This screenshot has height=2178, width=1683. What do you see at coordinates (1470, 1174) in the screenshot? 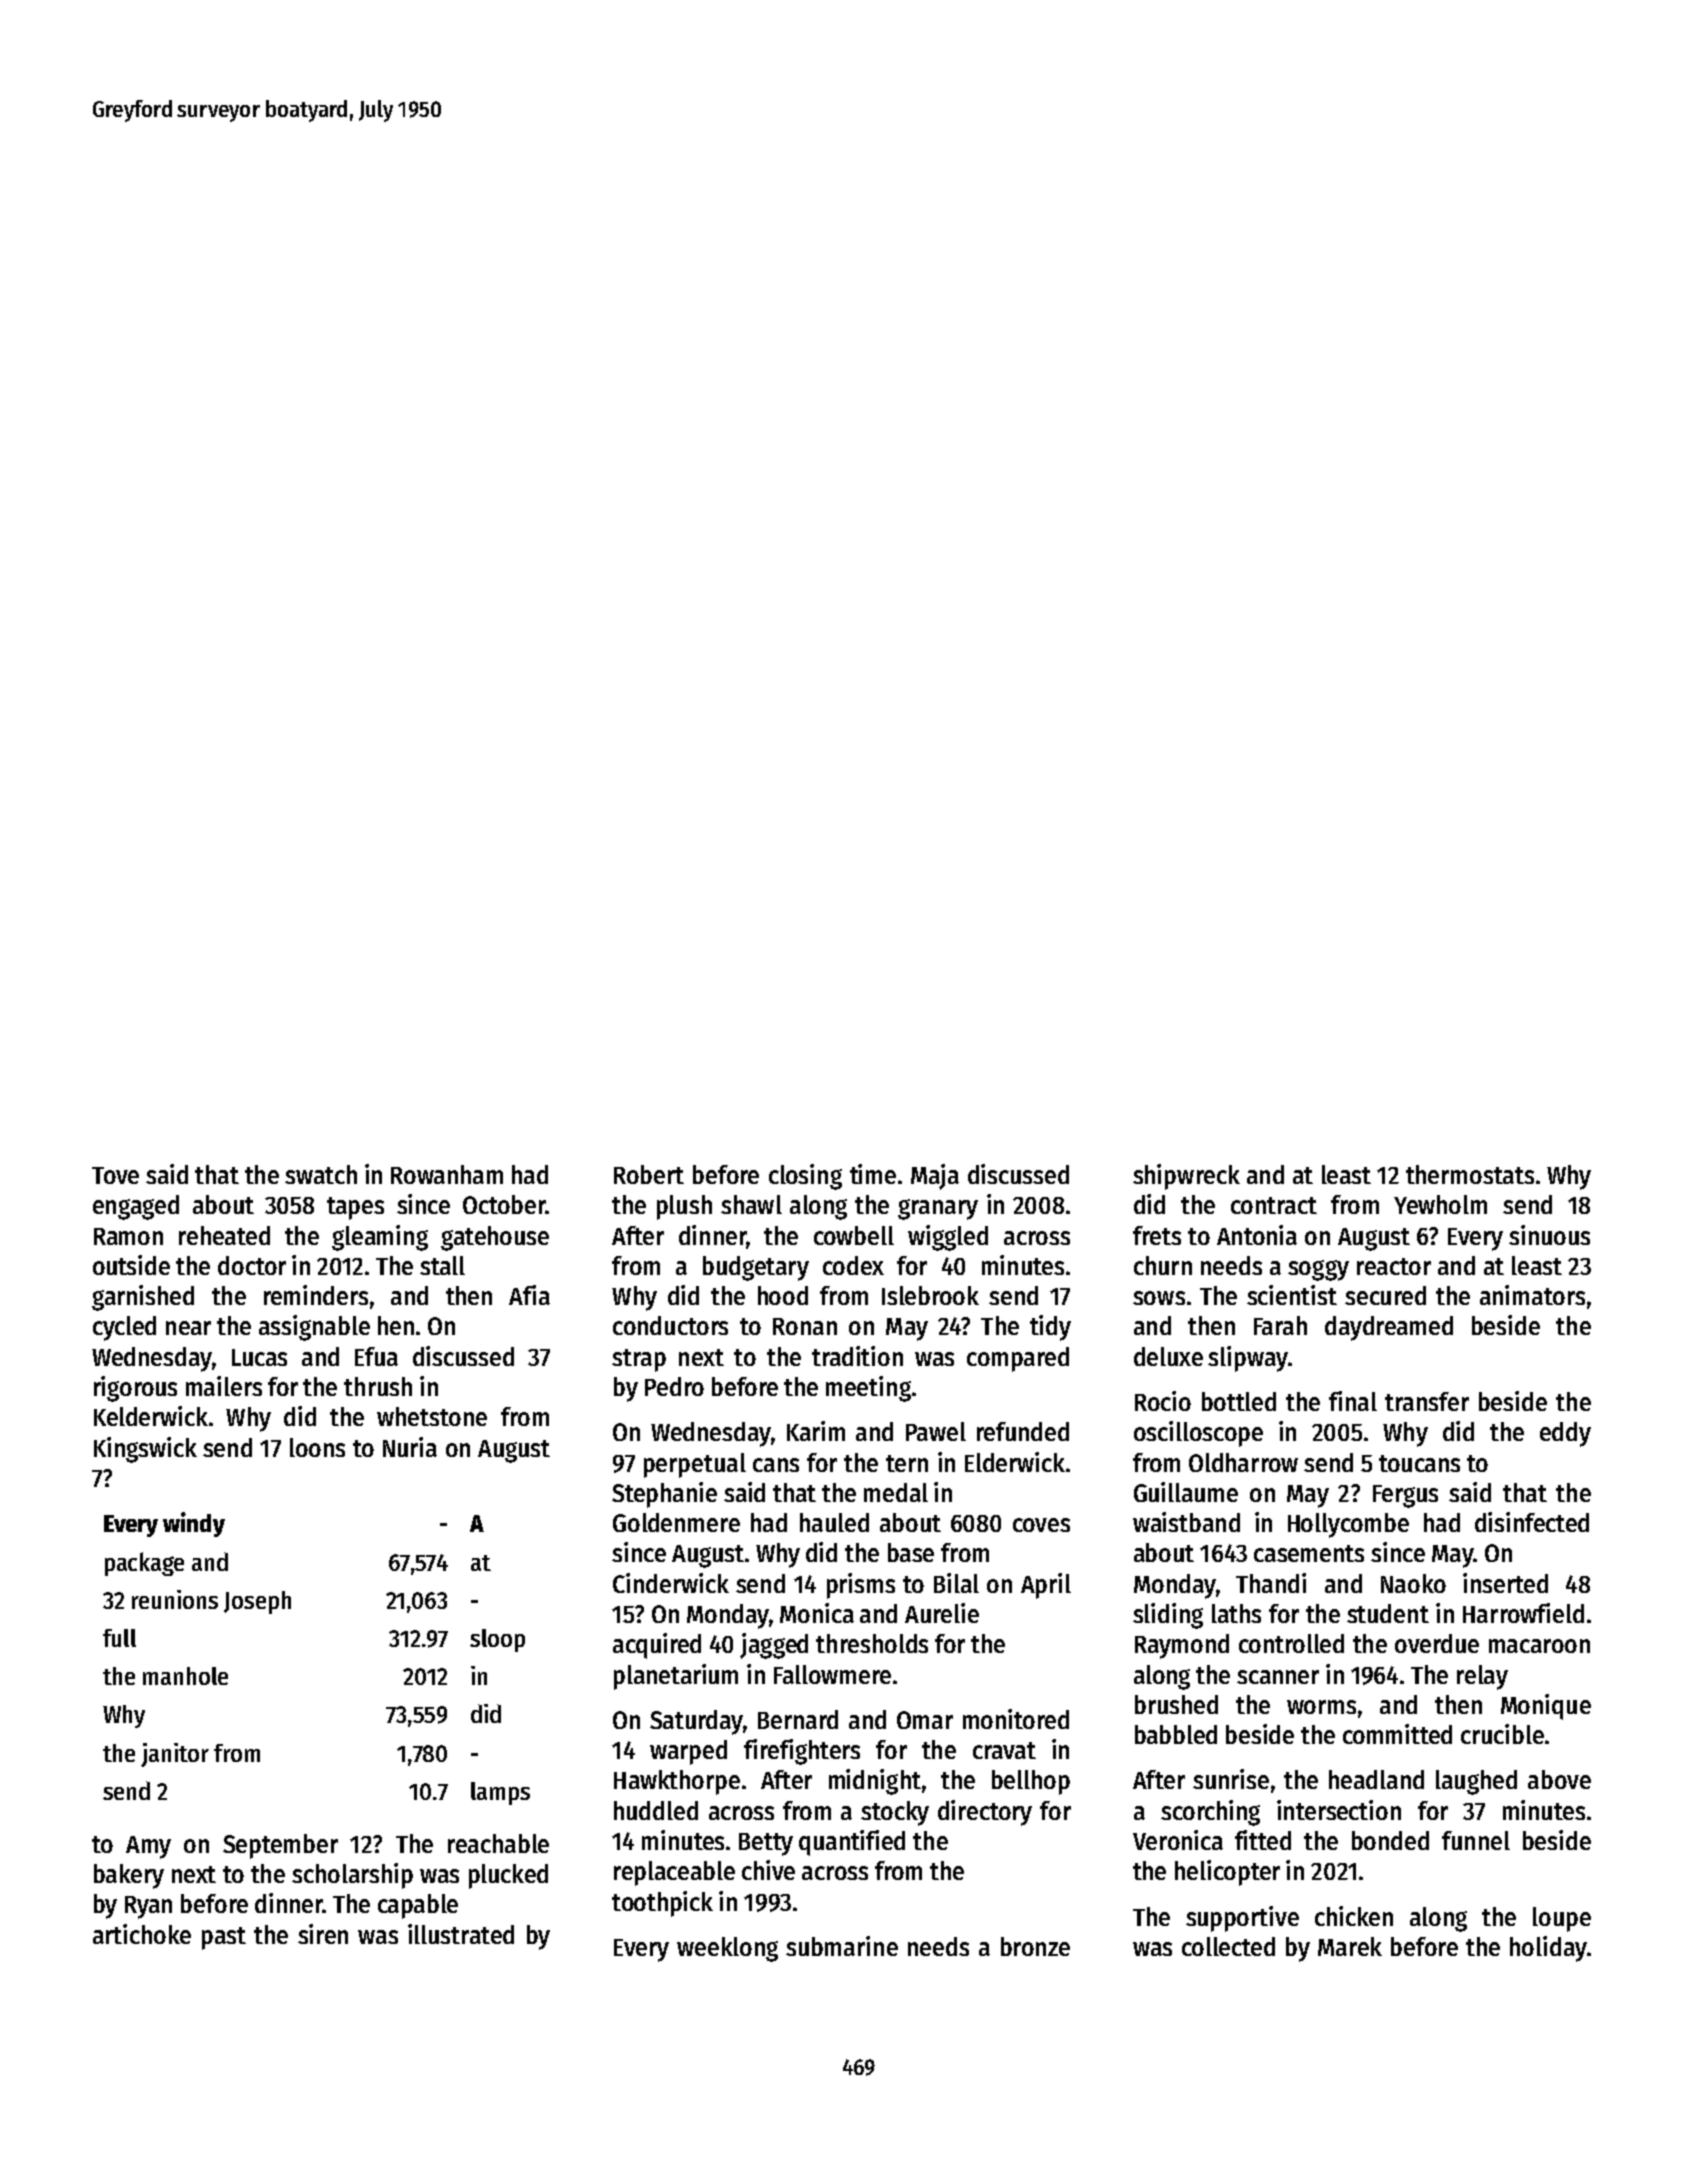
I see `thermostats` at bounding box center [1470, 1174].
